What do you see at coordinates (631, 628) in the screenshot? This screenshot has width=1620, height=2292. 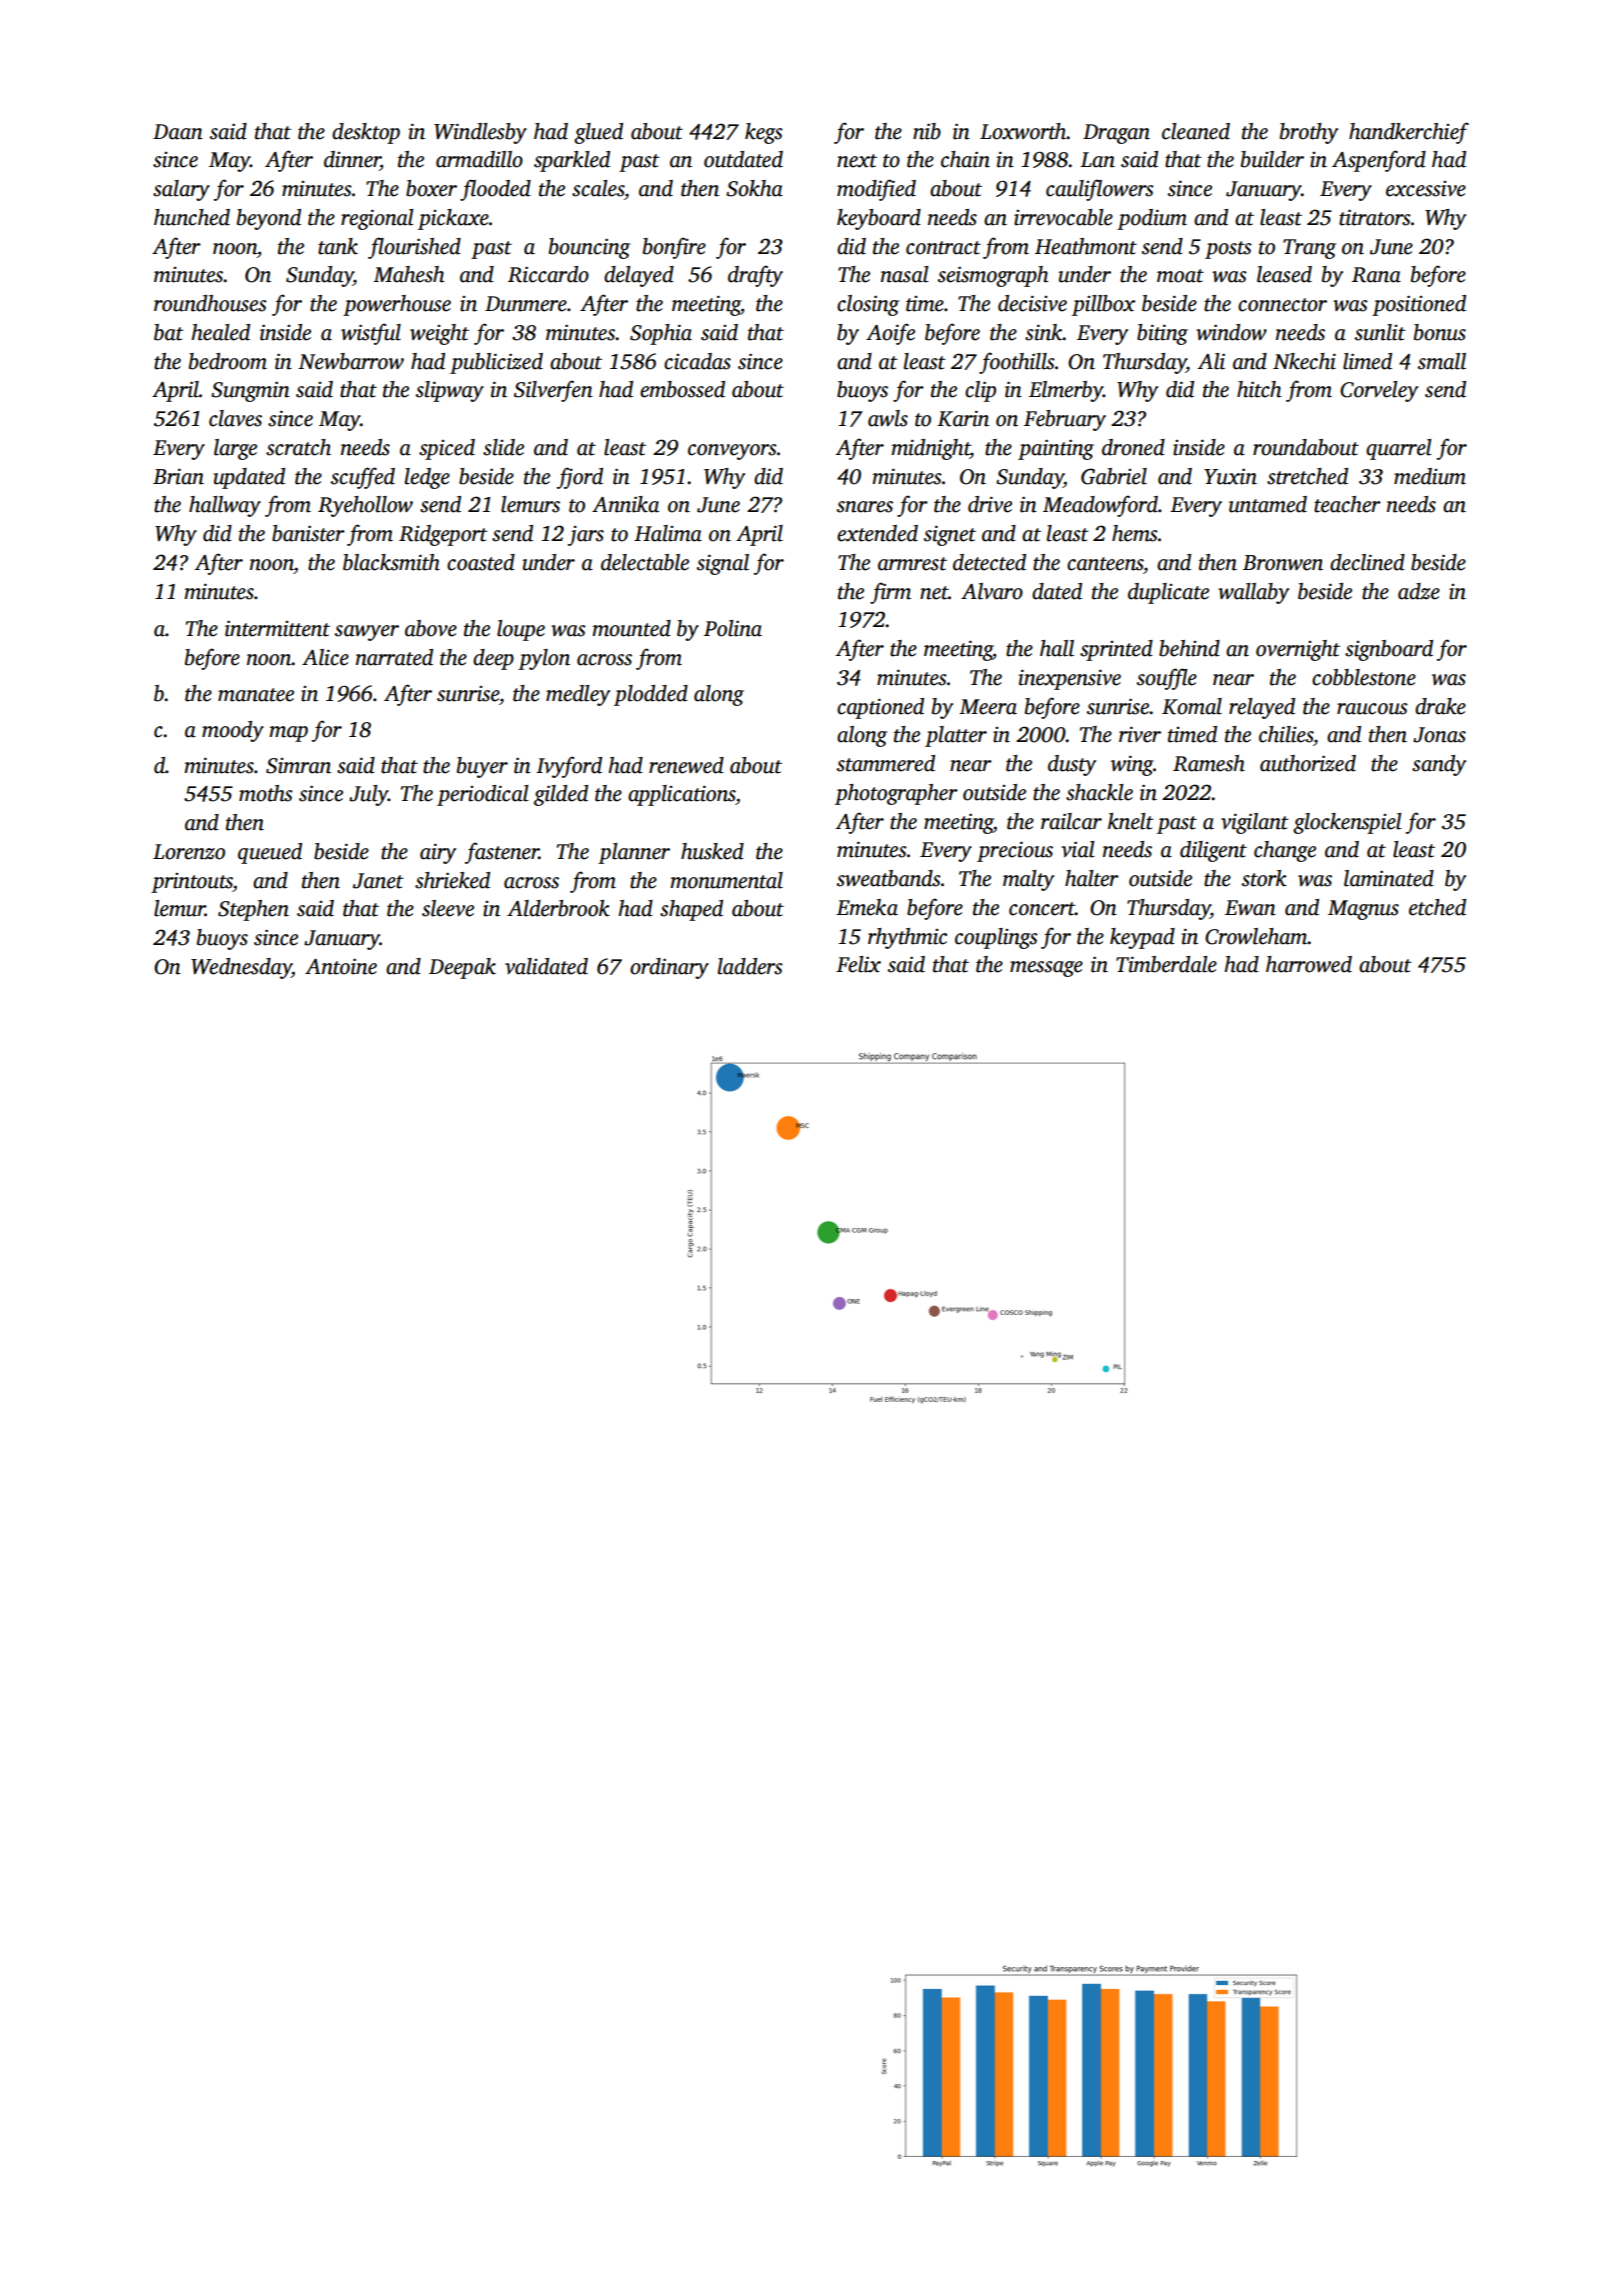 I see `mounted` at bounding box center [631, 628].
